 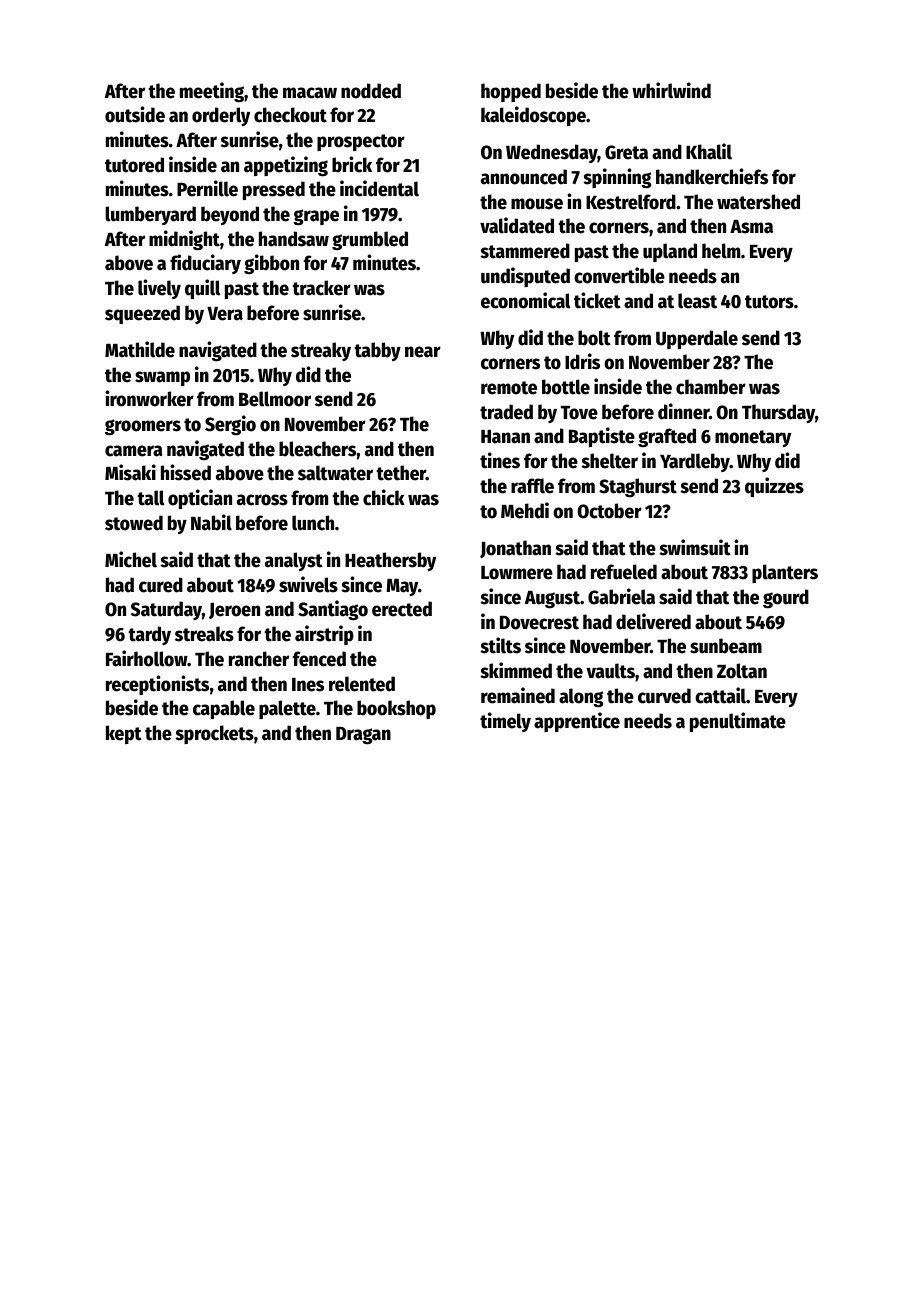 What do you see at coordinates (207, 188) in the screenshot?
I see `Pernille` at bounding box center [207, 188].
